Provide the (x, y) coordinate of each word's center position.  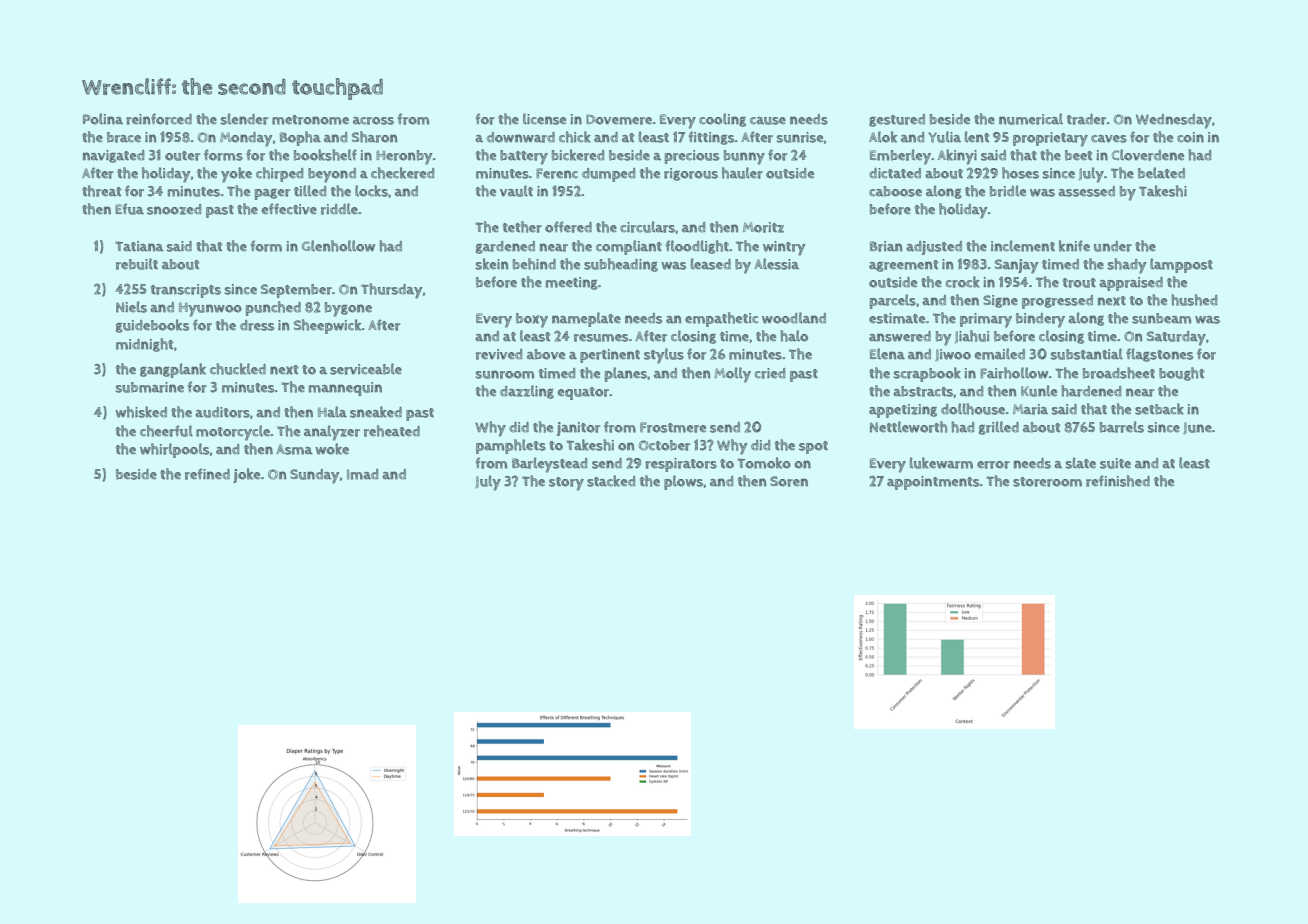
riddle (339, 209)
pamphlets (511, 446)
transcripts (186, 291)
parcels (893, 301)
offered (568, 227)
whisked (141, 412)
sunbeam (1161, 318)
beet (1079, 155)
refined (207, 474)
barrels (1122, 427)
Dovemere (619, 119)
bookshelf (325, 155)
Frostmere (673, 427)
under (1113, 246)
